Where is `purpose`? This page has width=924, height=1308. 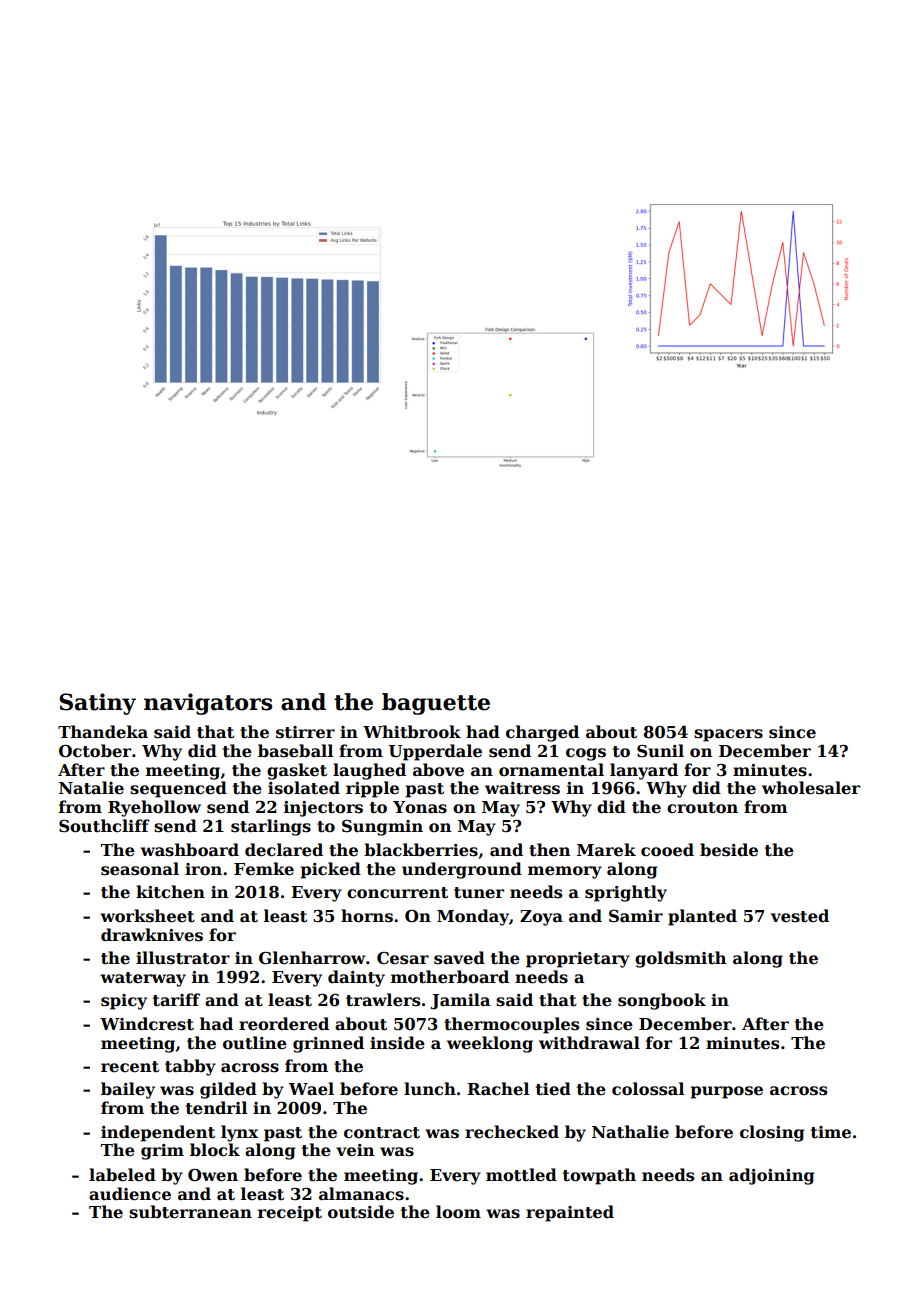 purpose is located at coordinates (727, 1092).
